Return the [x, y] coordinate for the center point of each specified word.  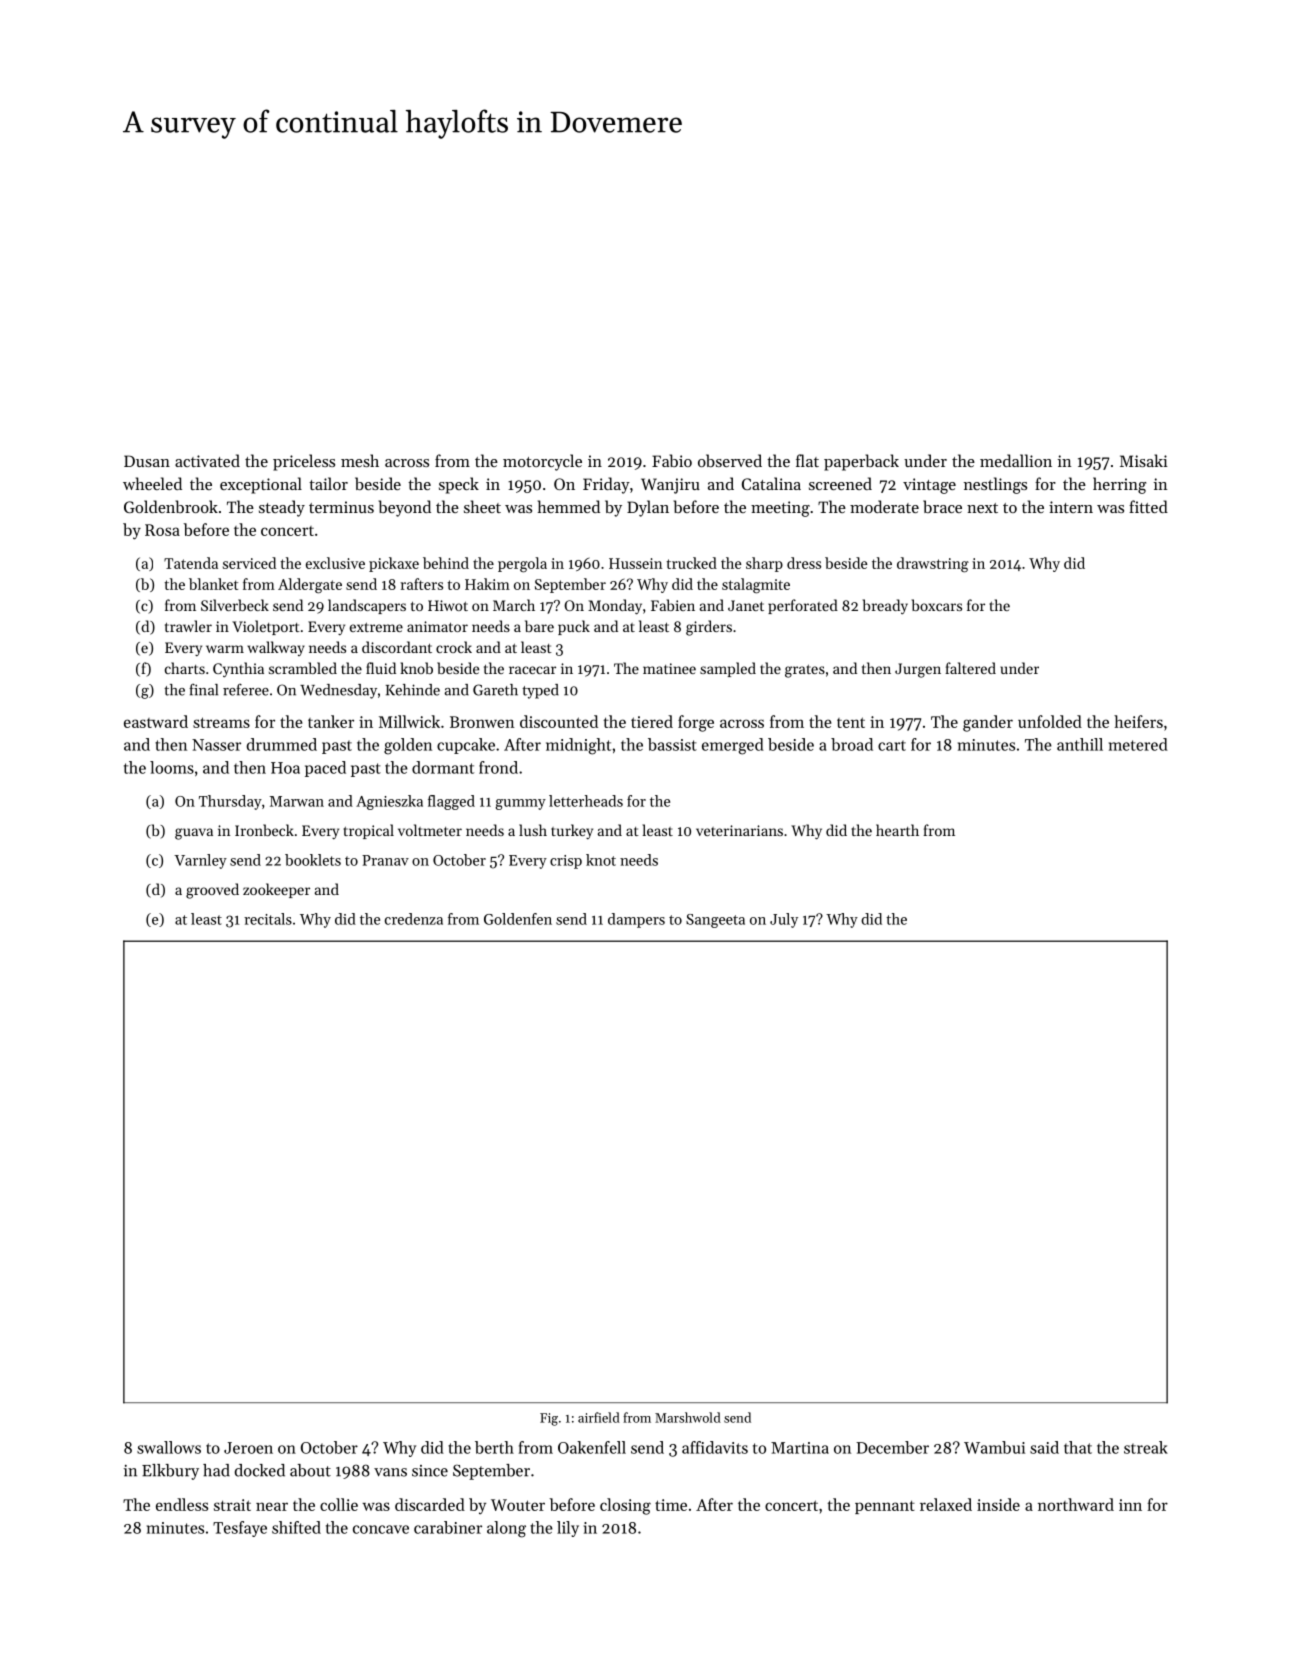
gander [988, 723]
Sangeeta [715, 921]
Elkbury [170, 1472]
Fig [549, 1419]
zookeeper [276, 890]
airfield [599, 1417]
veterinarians [739, 830]
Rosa [162, 530]
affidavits [715, 1447]
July [784, 920]
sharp [764, 564]
